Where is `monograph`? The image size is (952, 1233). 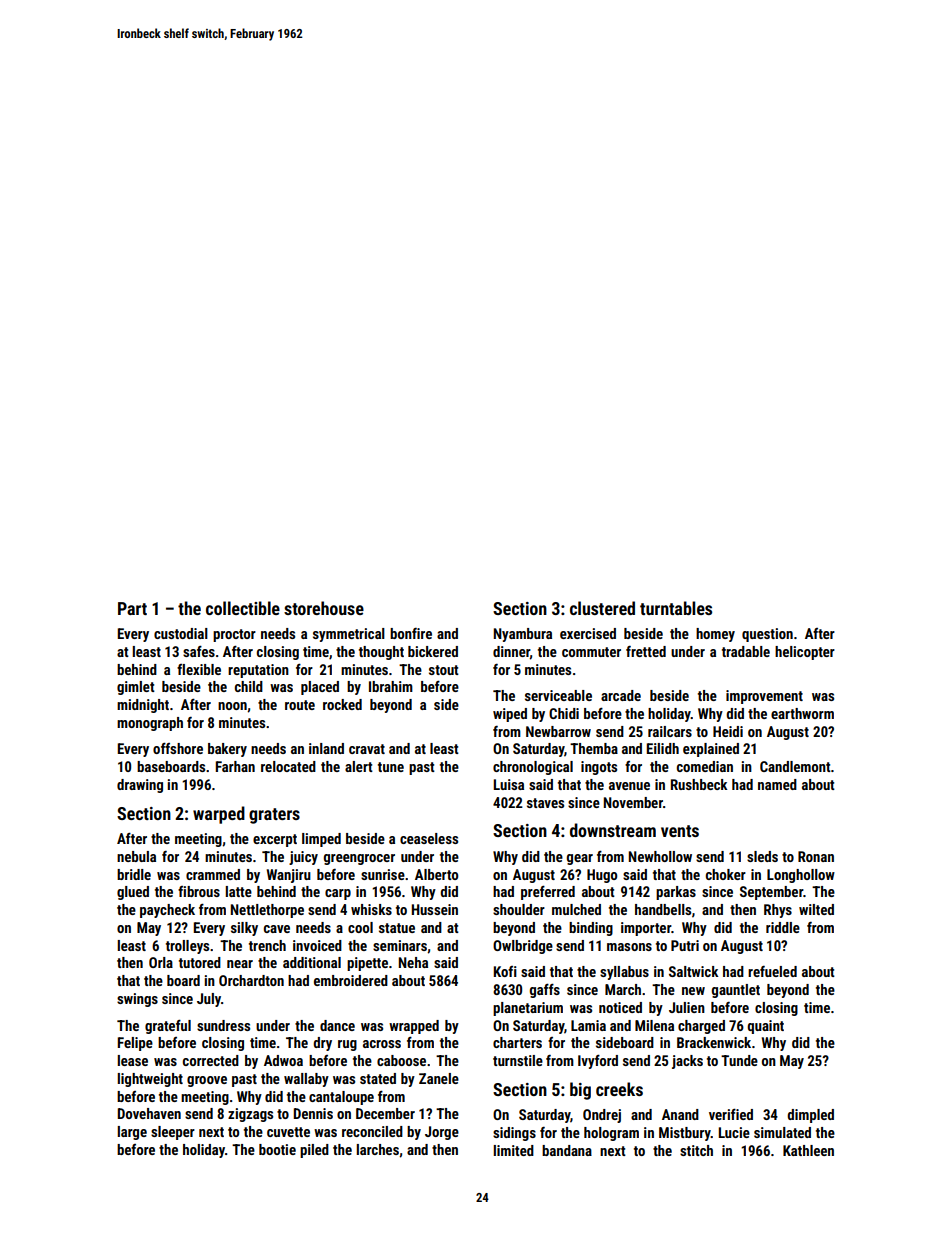 monograph is located at coordinates (150, 724).
